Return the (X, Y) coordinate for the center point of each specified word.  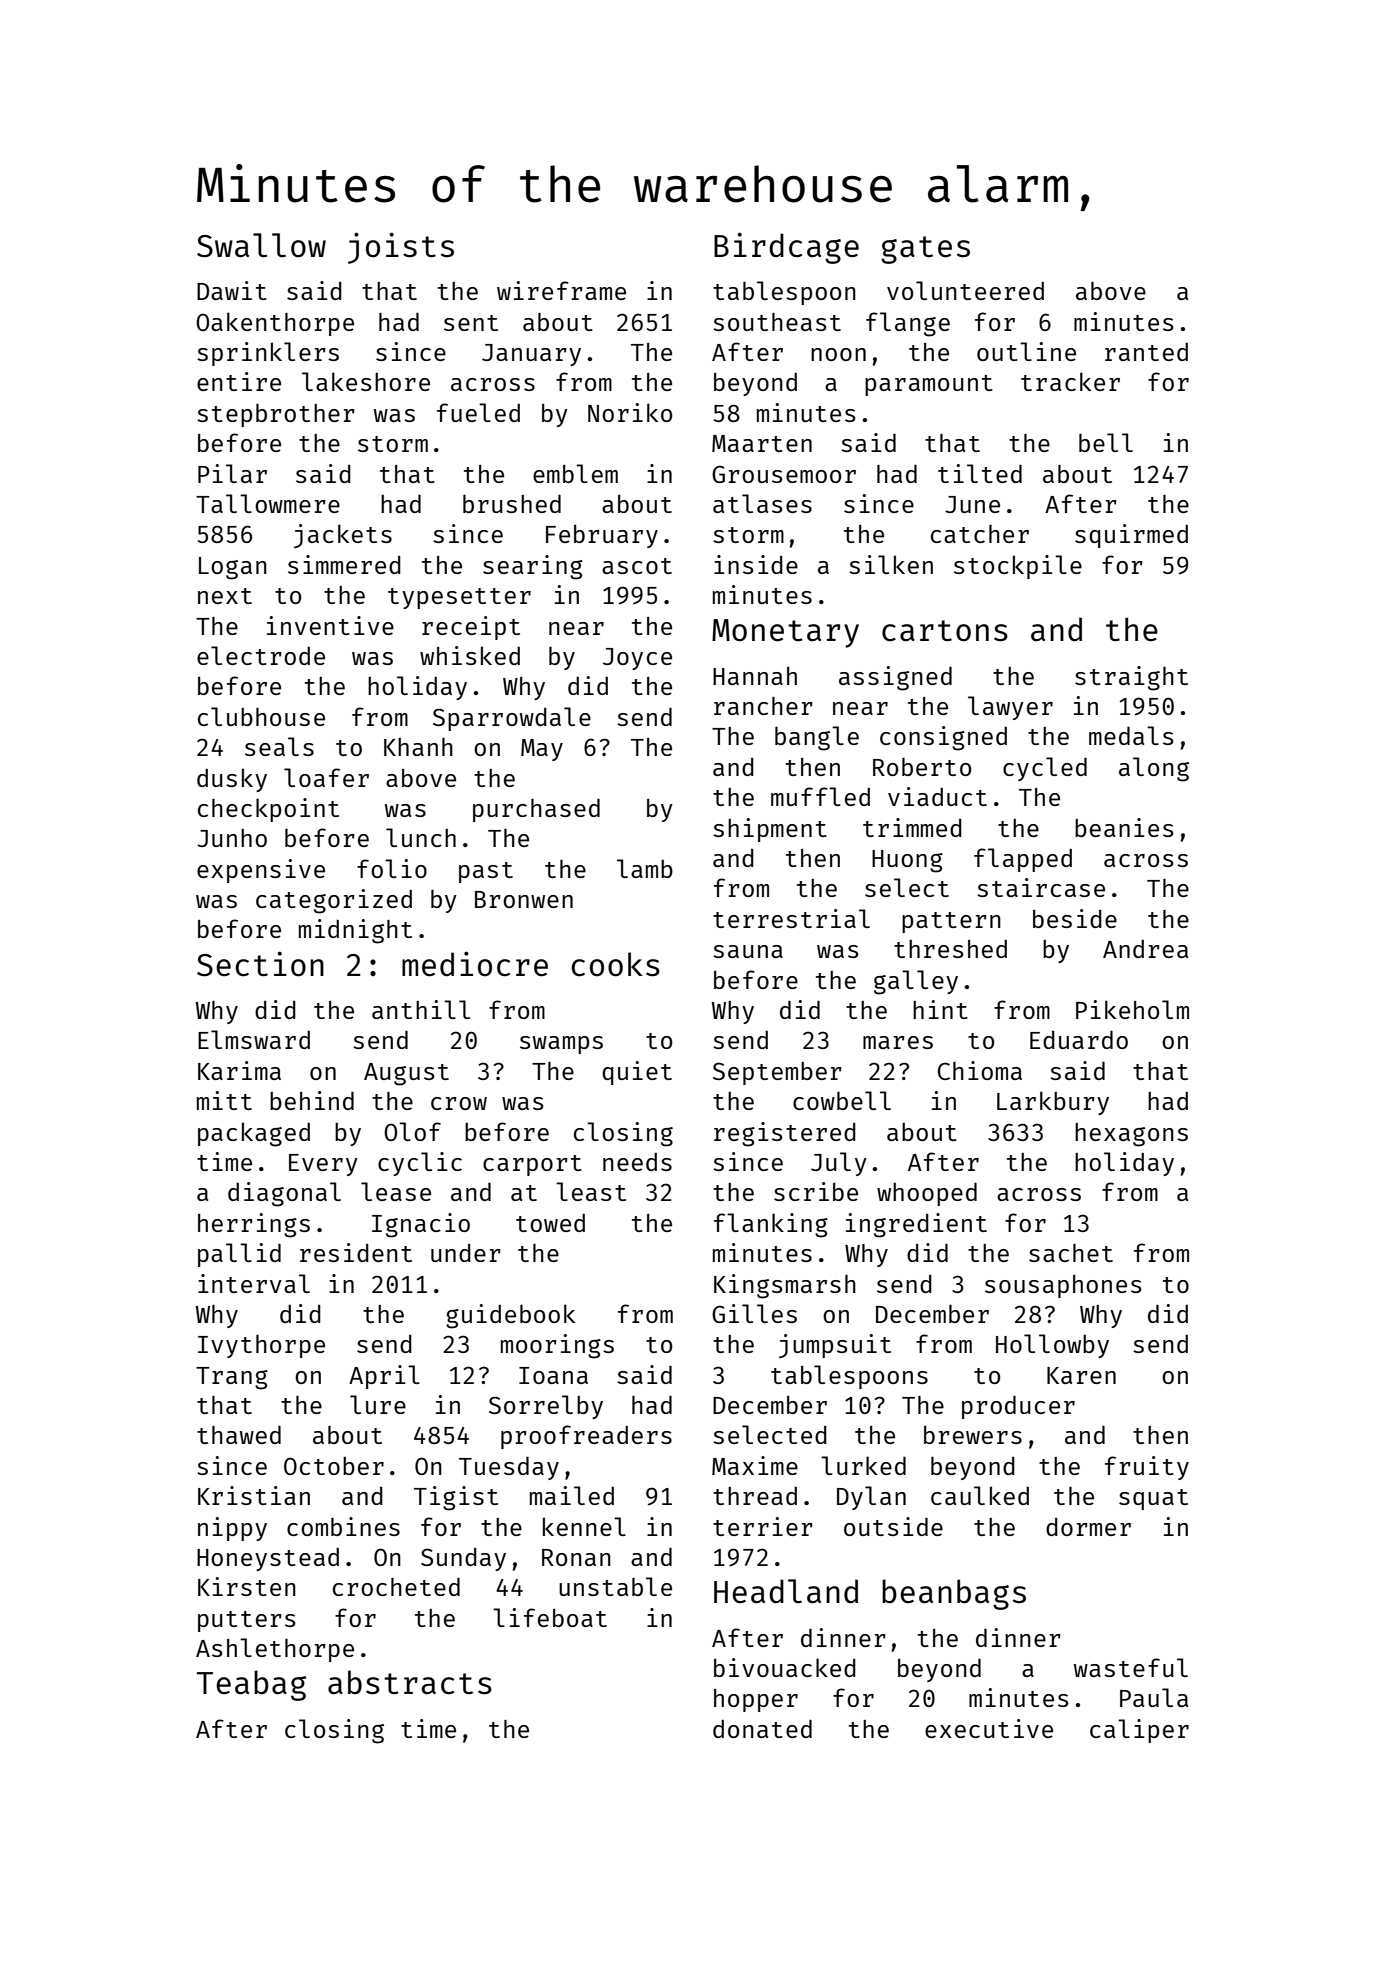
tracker (1070, 381)
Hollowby (1052, 1346)
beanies (1124, 827)
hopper (756, 1700)
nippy (232, 1529)
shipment (770, 830)
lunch (421, 837)
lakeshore (366, 381)
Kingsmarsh (785, 1286)
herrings (254, 1225)
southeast (777, 322)
